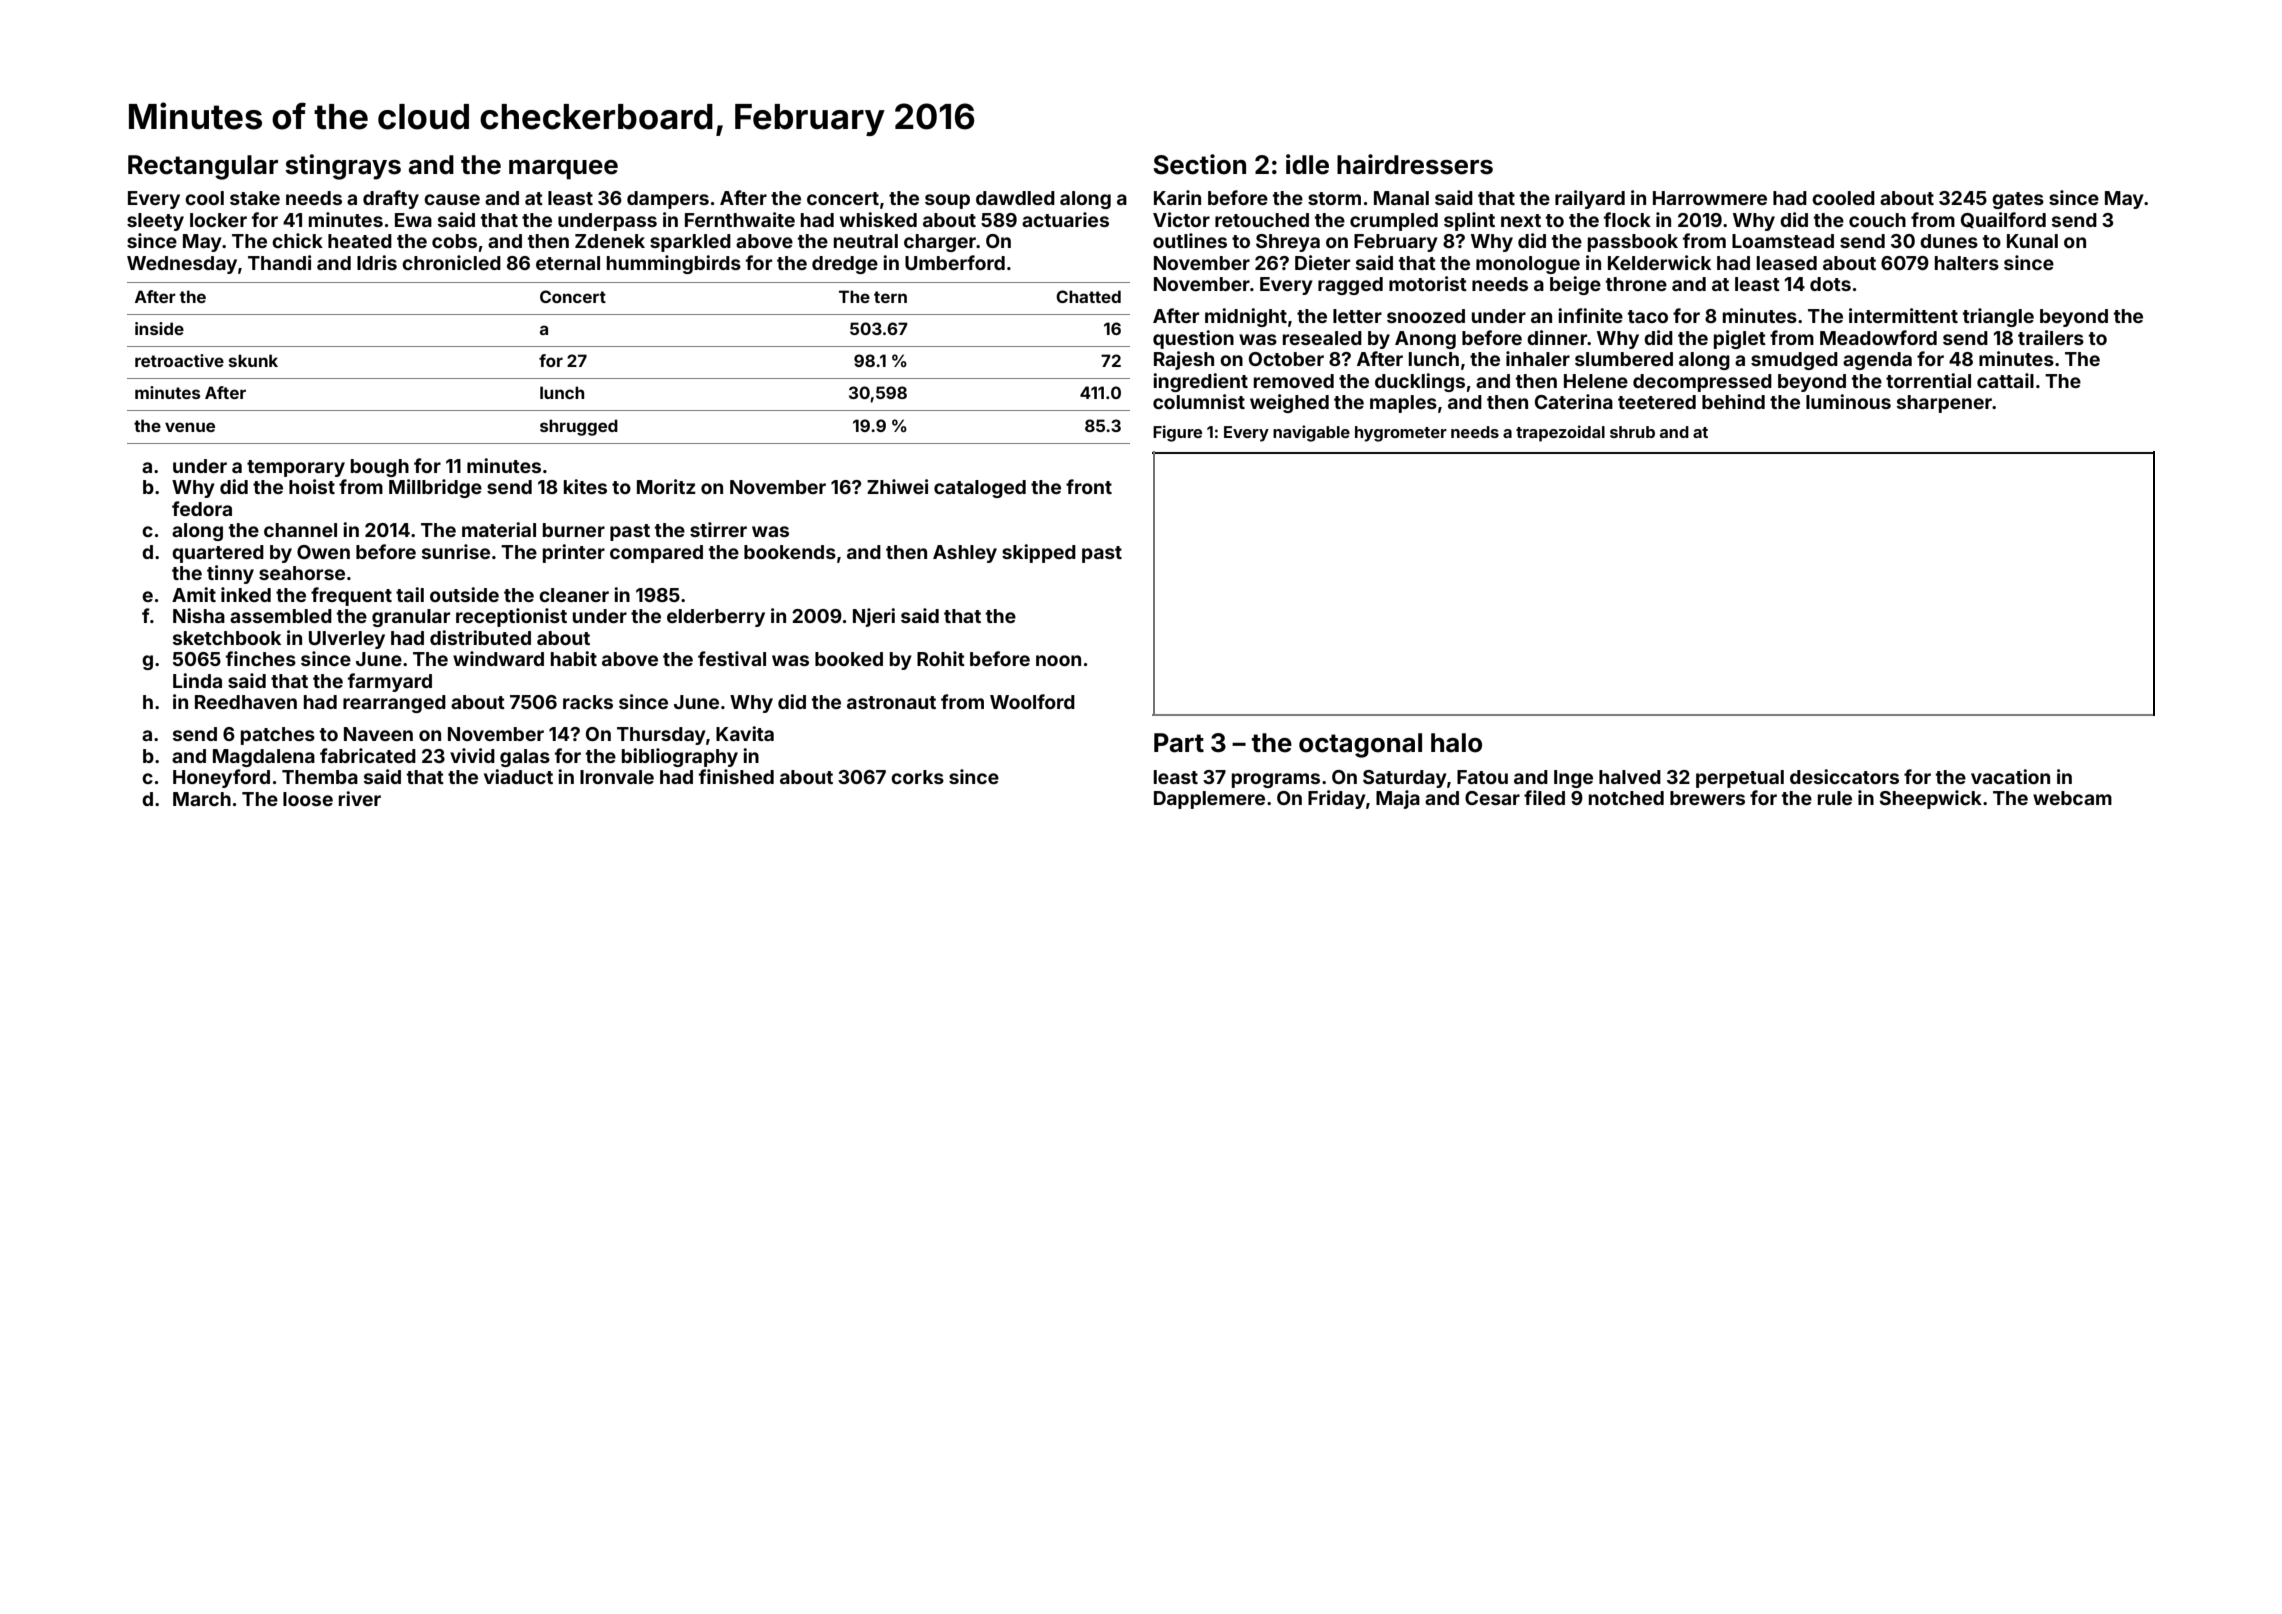 The height and width of the screenshot is (1614, 2282). What do you see at coordinates (1039, 553) in the screenshot?
I see `skipped` at bounding box center [1039, 553].
